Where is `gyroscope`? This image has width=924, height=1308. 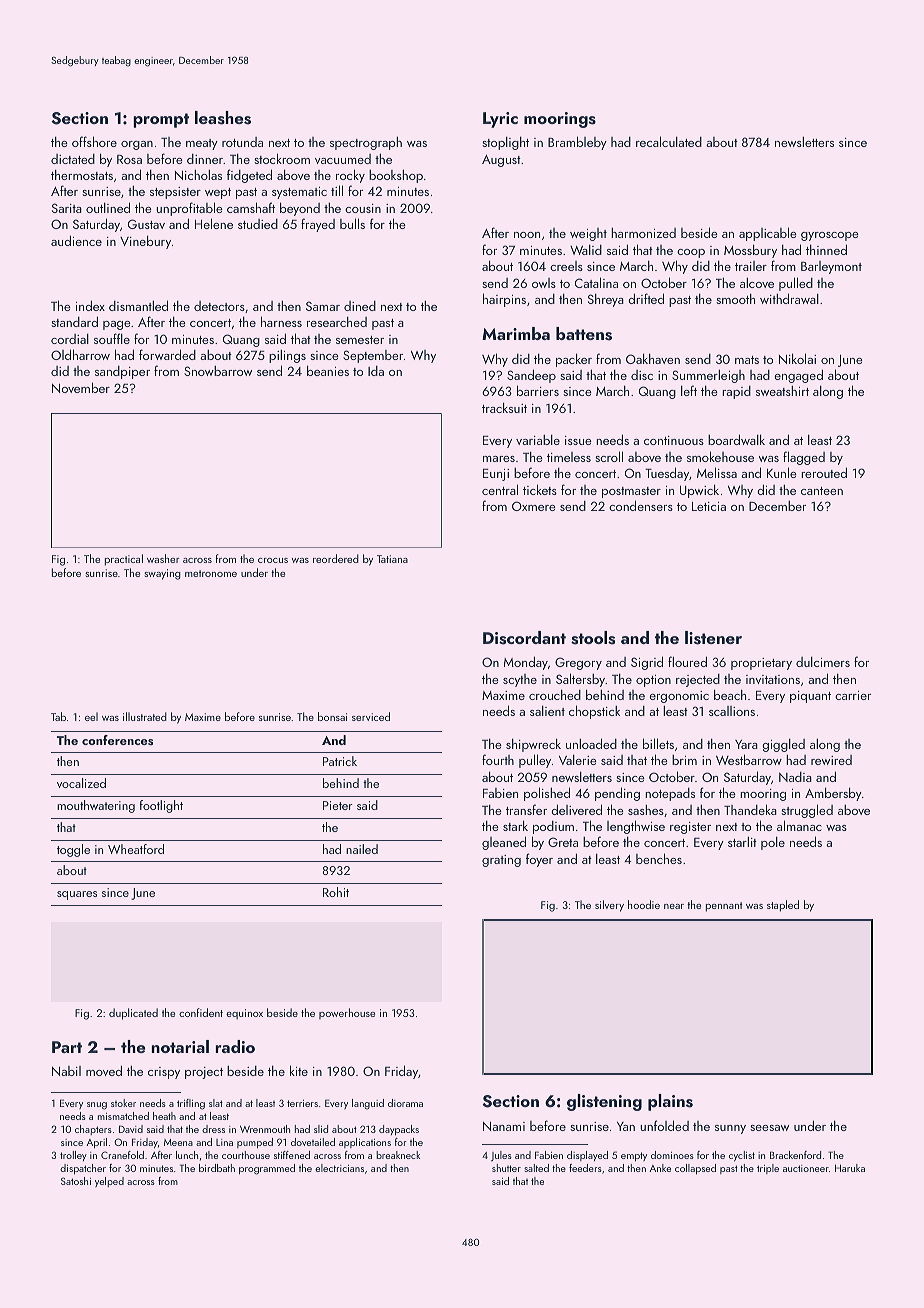 gyroscope is located at coordinates (830, 236).
